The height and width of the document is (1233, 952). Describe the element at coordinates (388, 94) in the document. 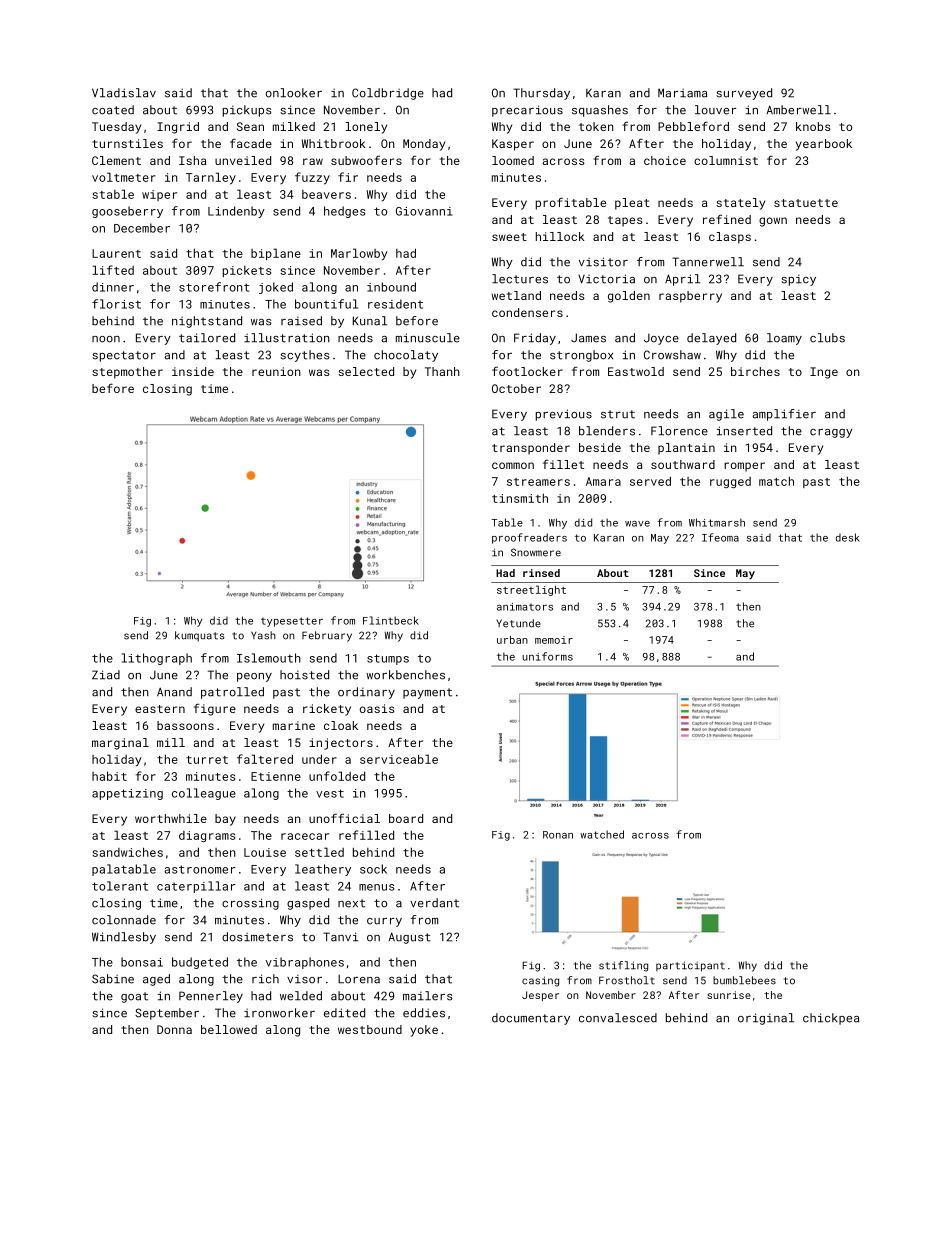

I see `Coldbridge` at that location.
